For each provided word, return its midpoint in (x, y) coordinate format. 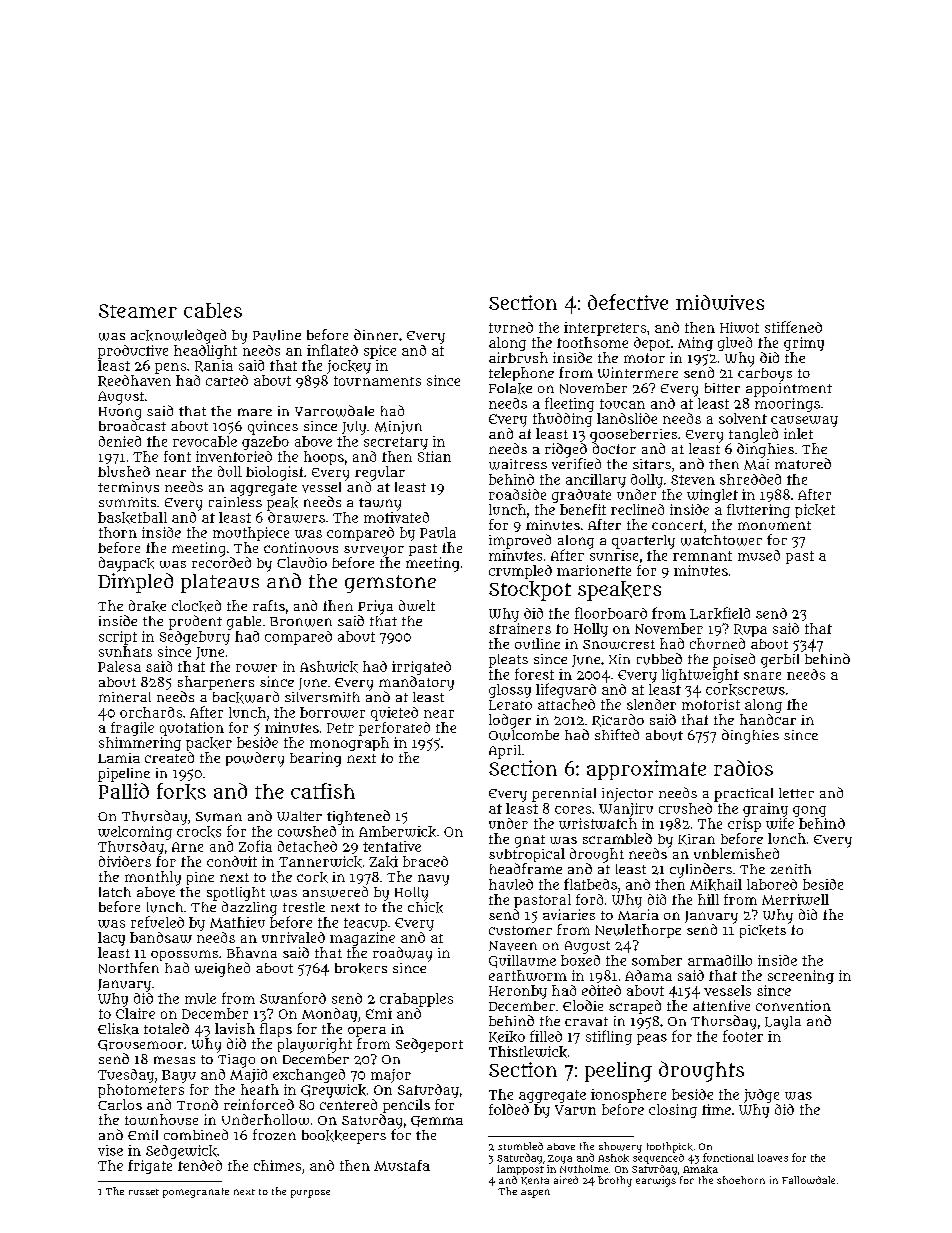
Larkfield (720, 613)
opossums (184, 955)
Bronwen (301, 622)
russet (144, 1192)
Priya (375, 607)
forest (534, 674)
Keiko (507, 1037)
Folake (510, 388)
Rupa (750, 630)
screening (801, 977)
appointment (789, 390)
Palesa (119, 666)
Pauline (277, 335)
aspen (535, 1193)
